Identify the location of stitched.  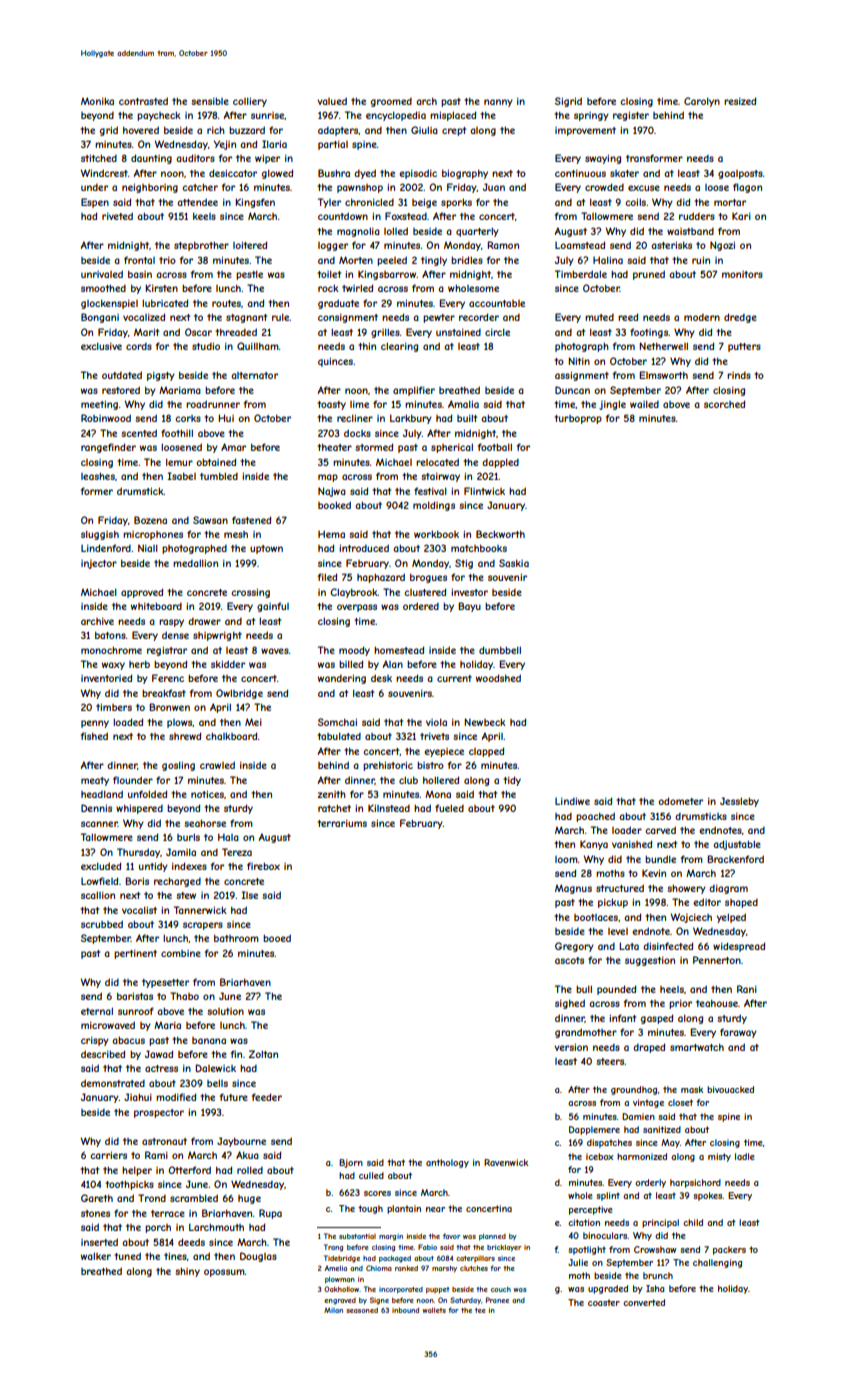
(99, 158).
